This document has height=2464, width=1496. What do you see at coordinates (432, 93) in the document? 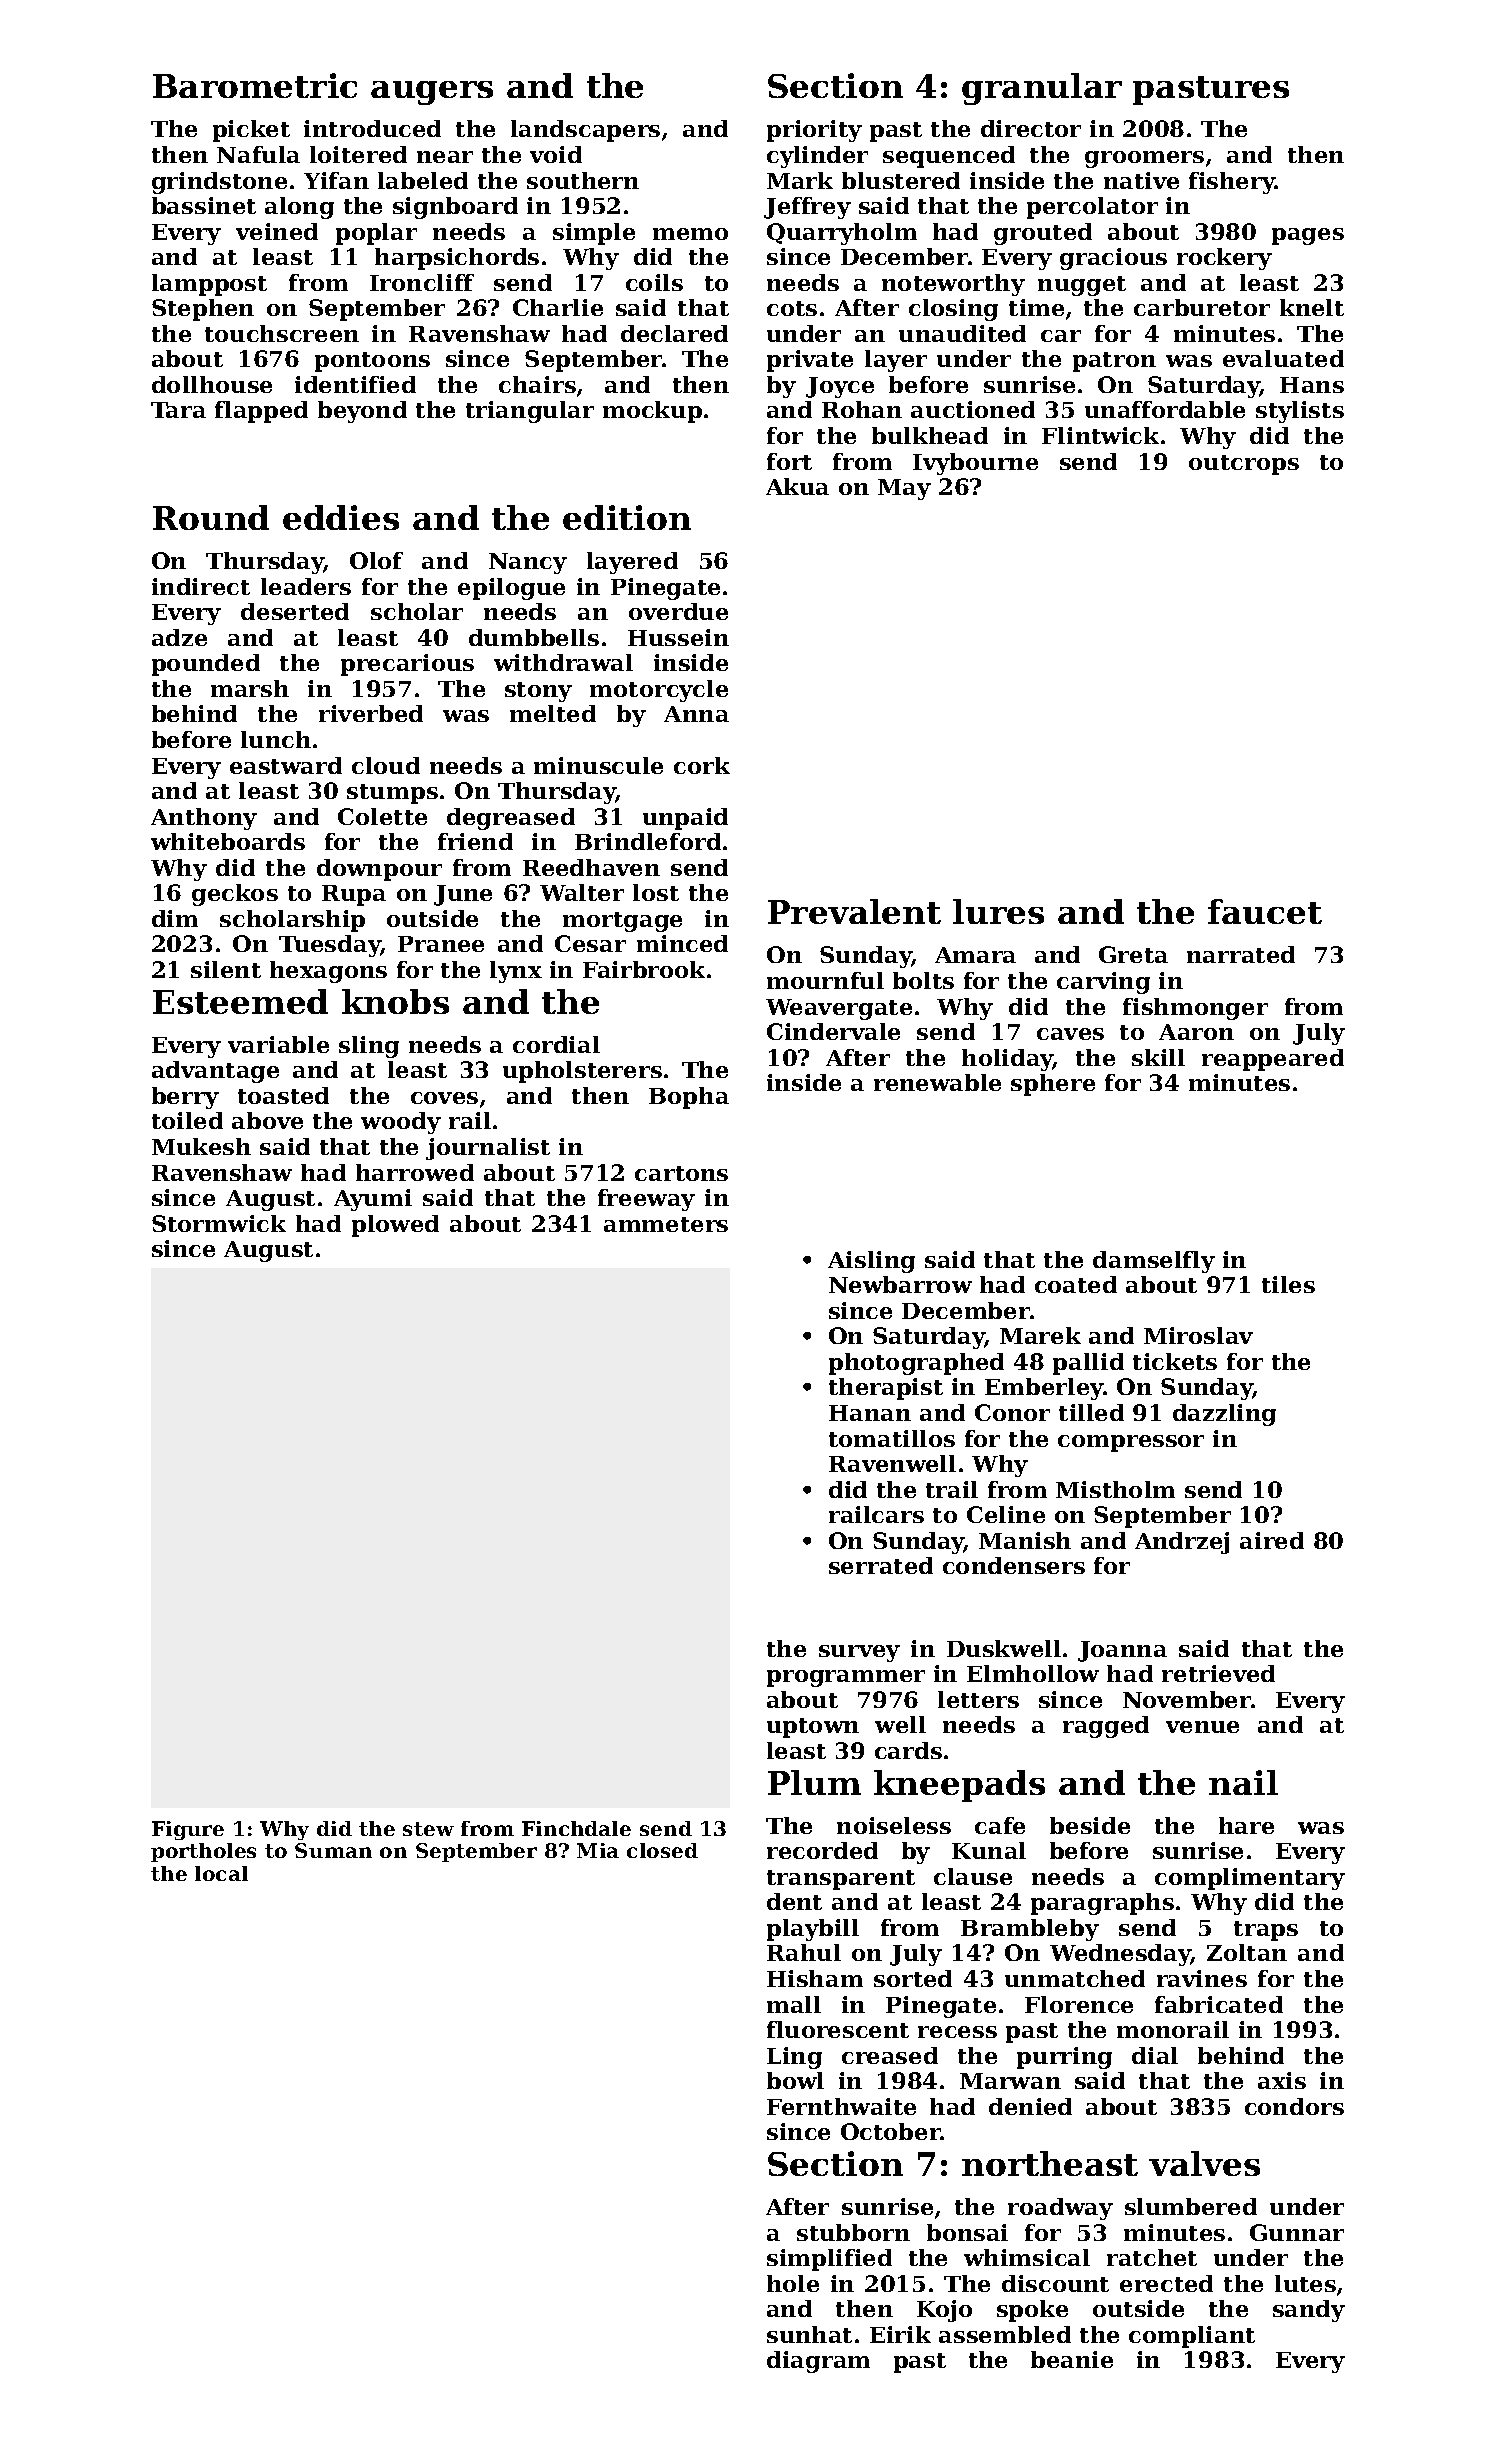
I see `augers` at bounding box center [432, 93].
